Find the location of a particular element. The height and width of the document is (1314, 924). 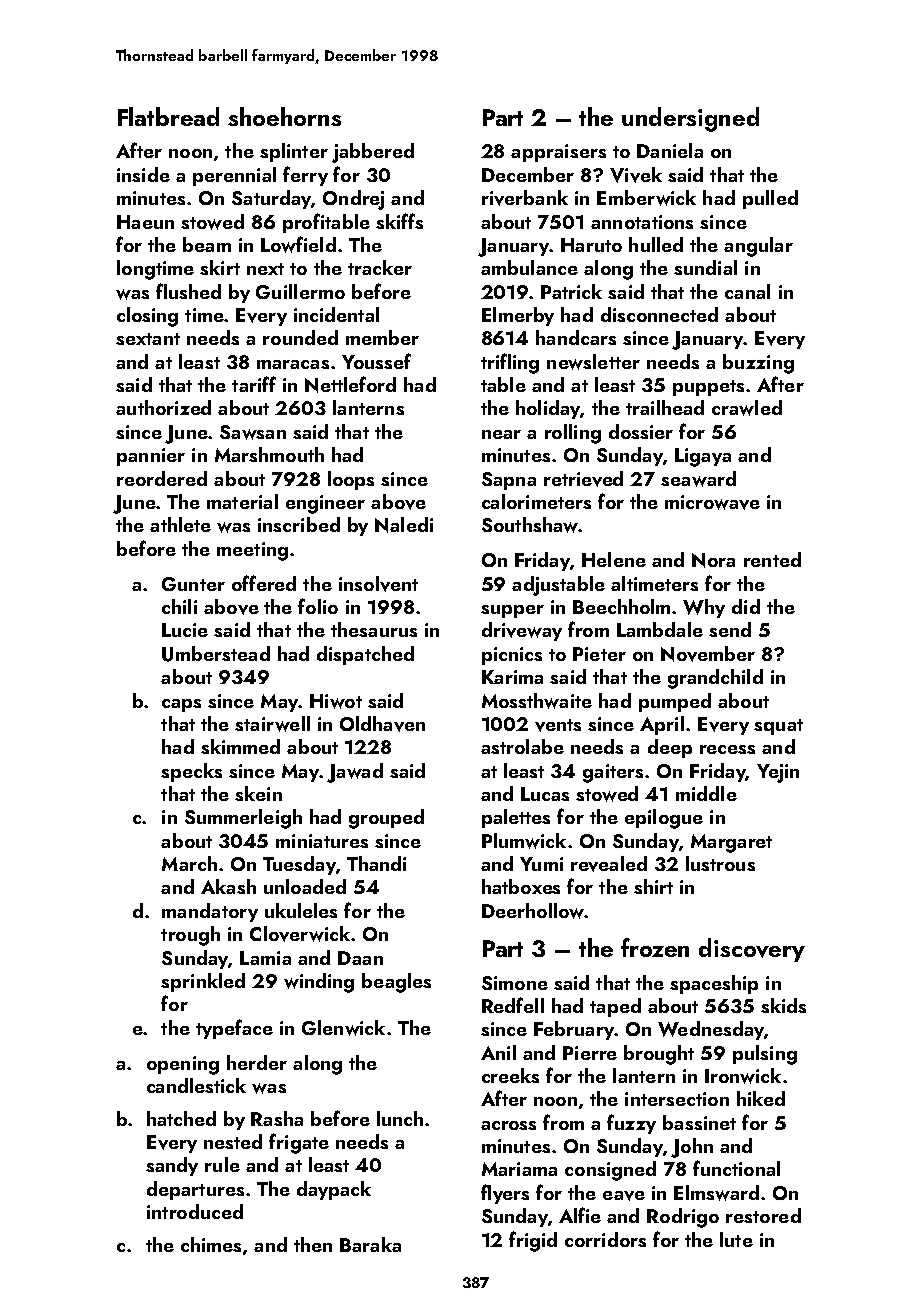

perennial is located at coordinates (234, 176).
